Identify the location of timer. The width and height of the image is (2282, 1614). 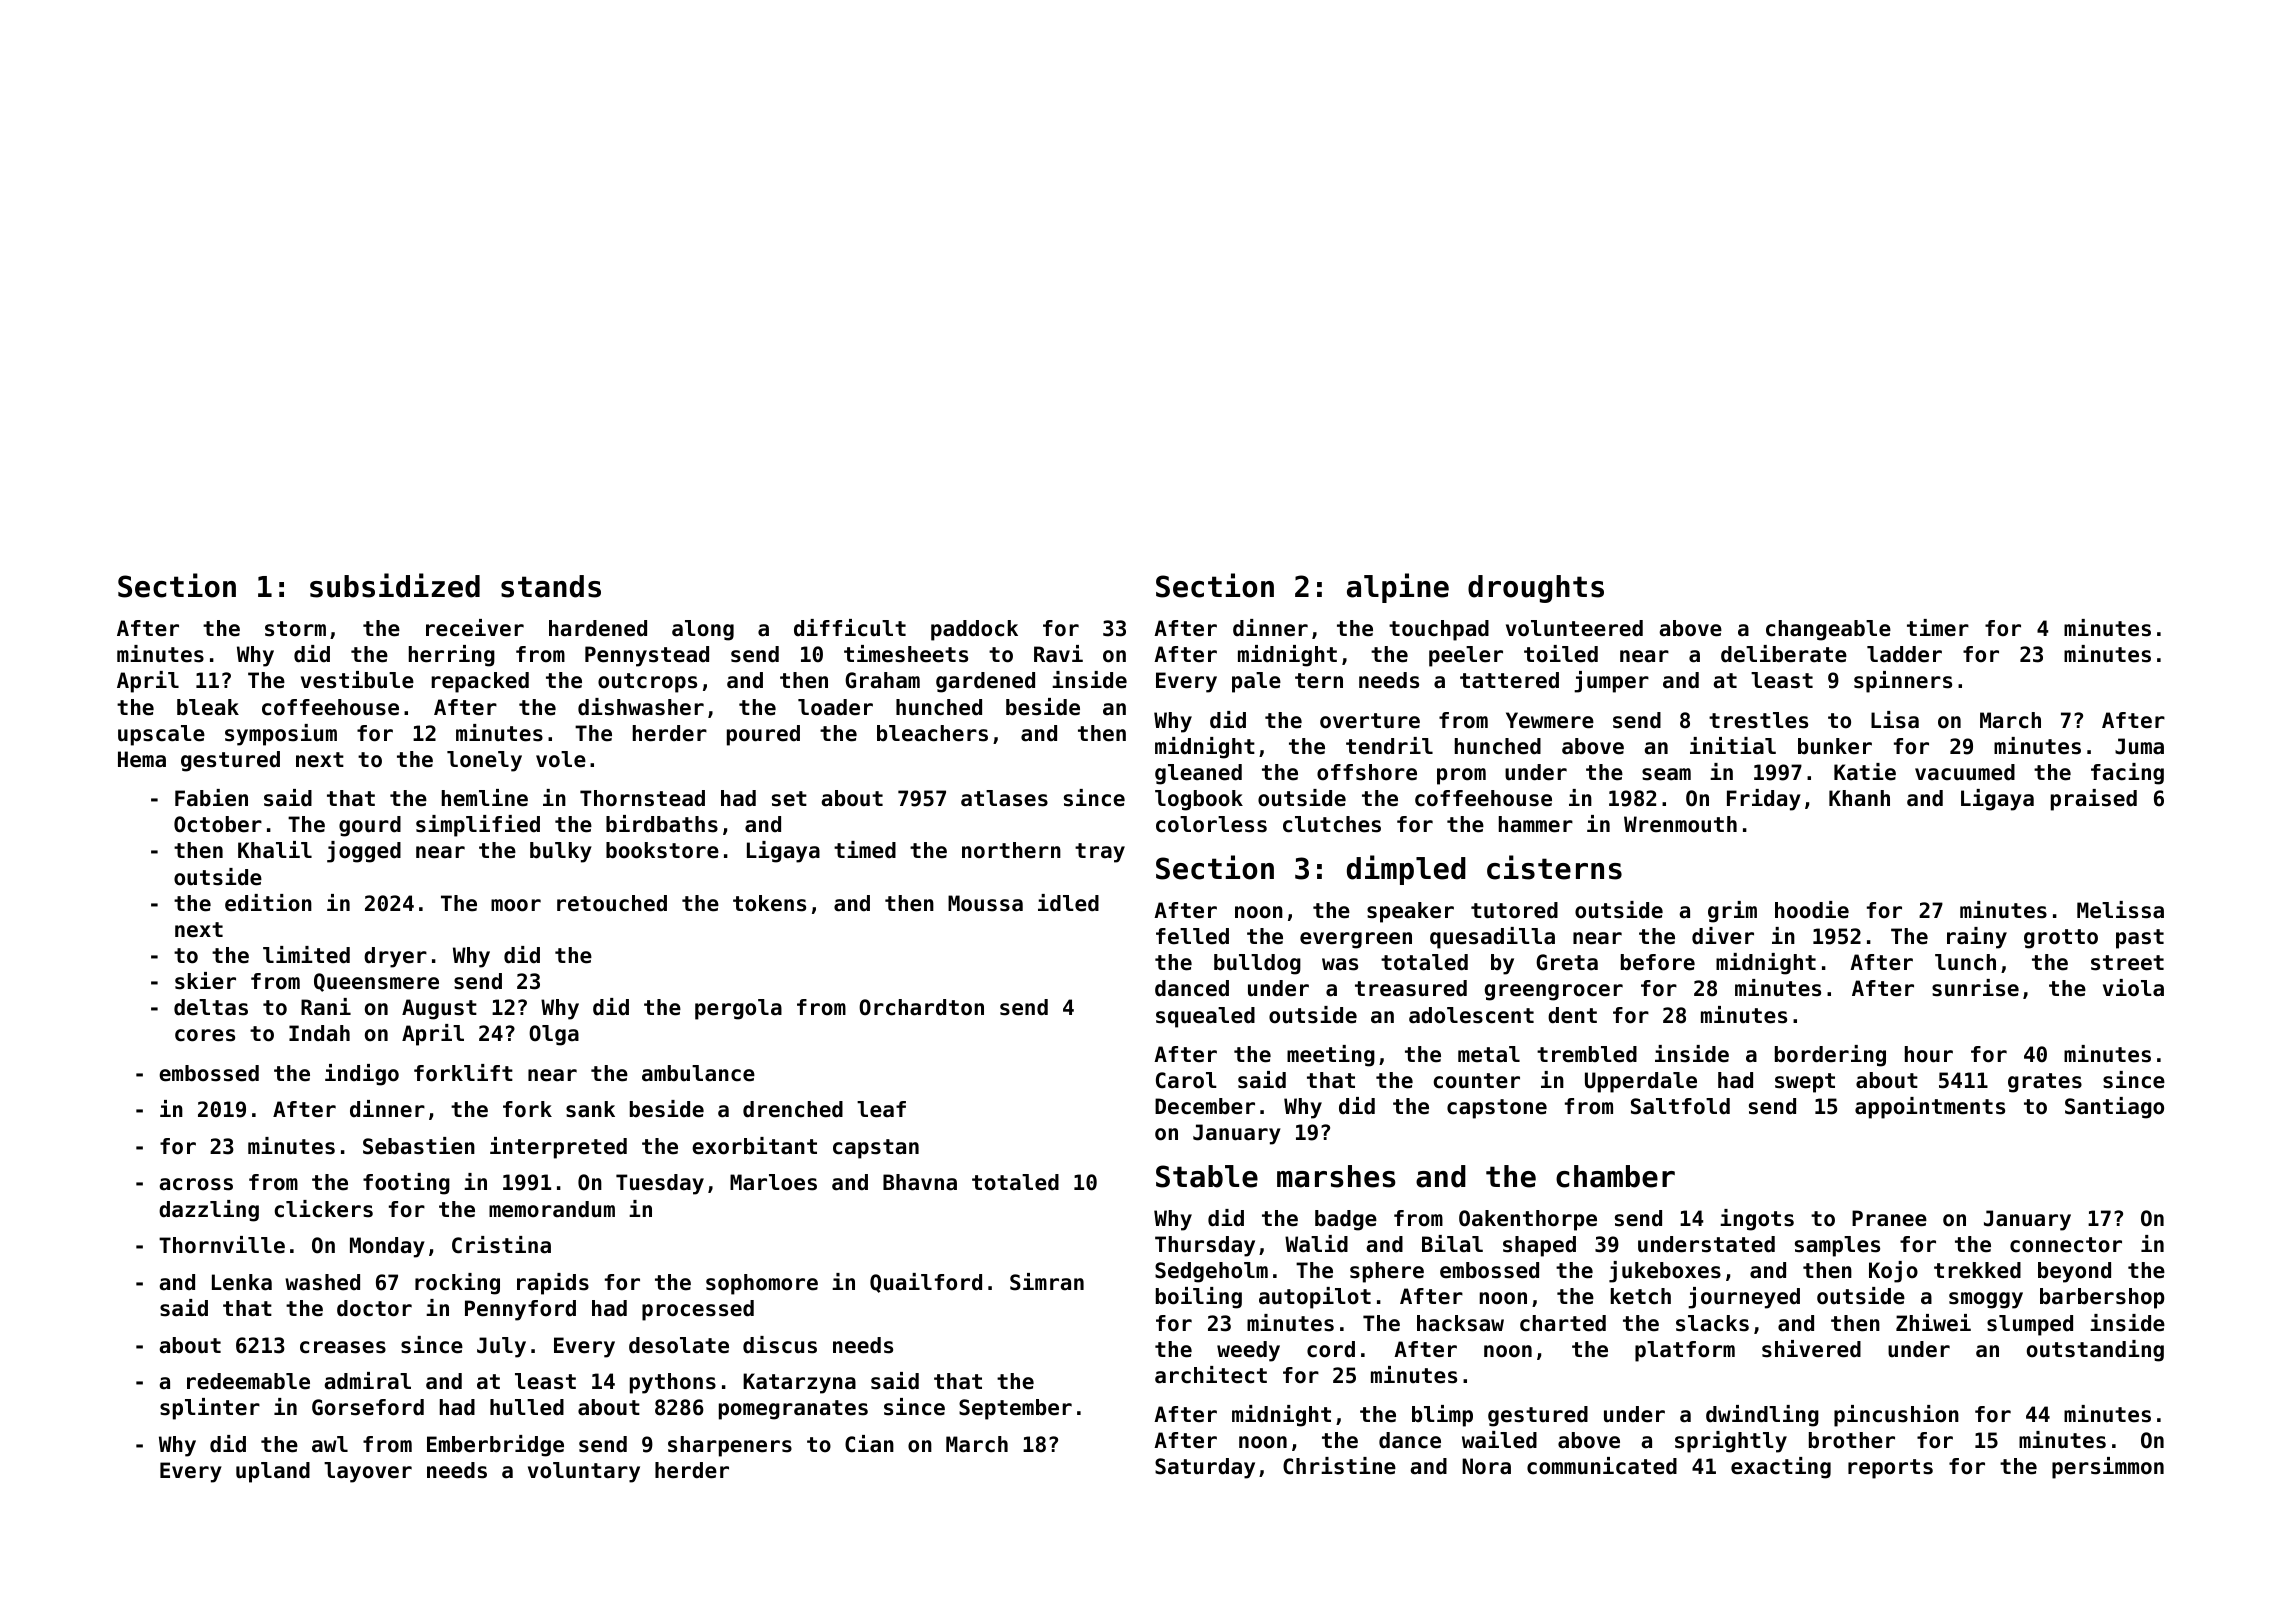
(1938, 628).
